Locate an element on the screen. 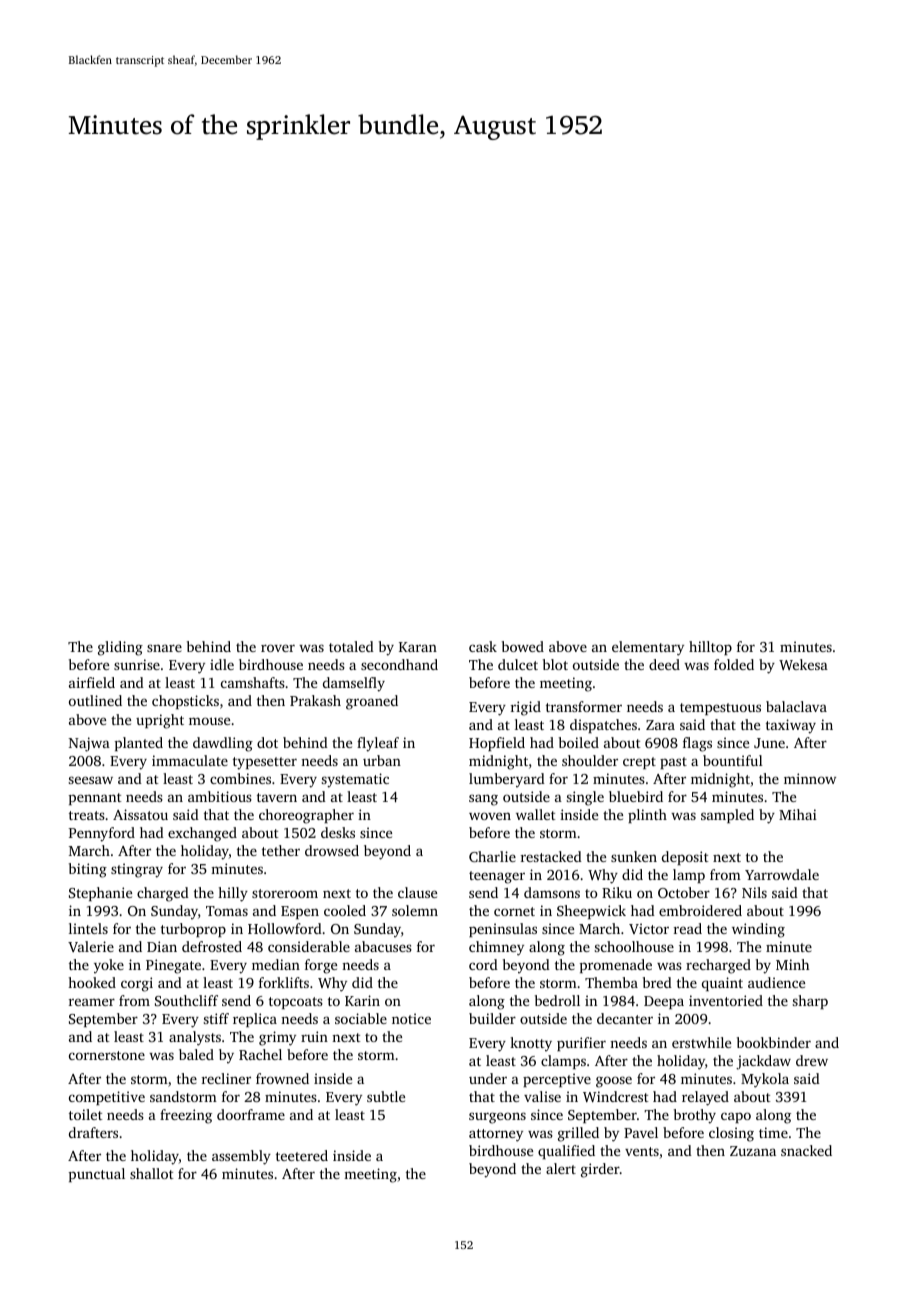 This screenshot has width=908, height=1316. folded is located at coordinates (734, 664).
